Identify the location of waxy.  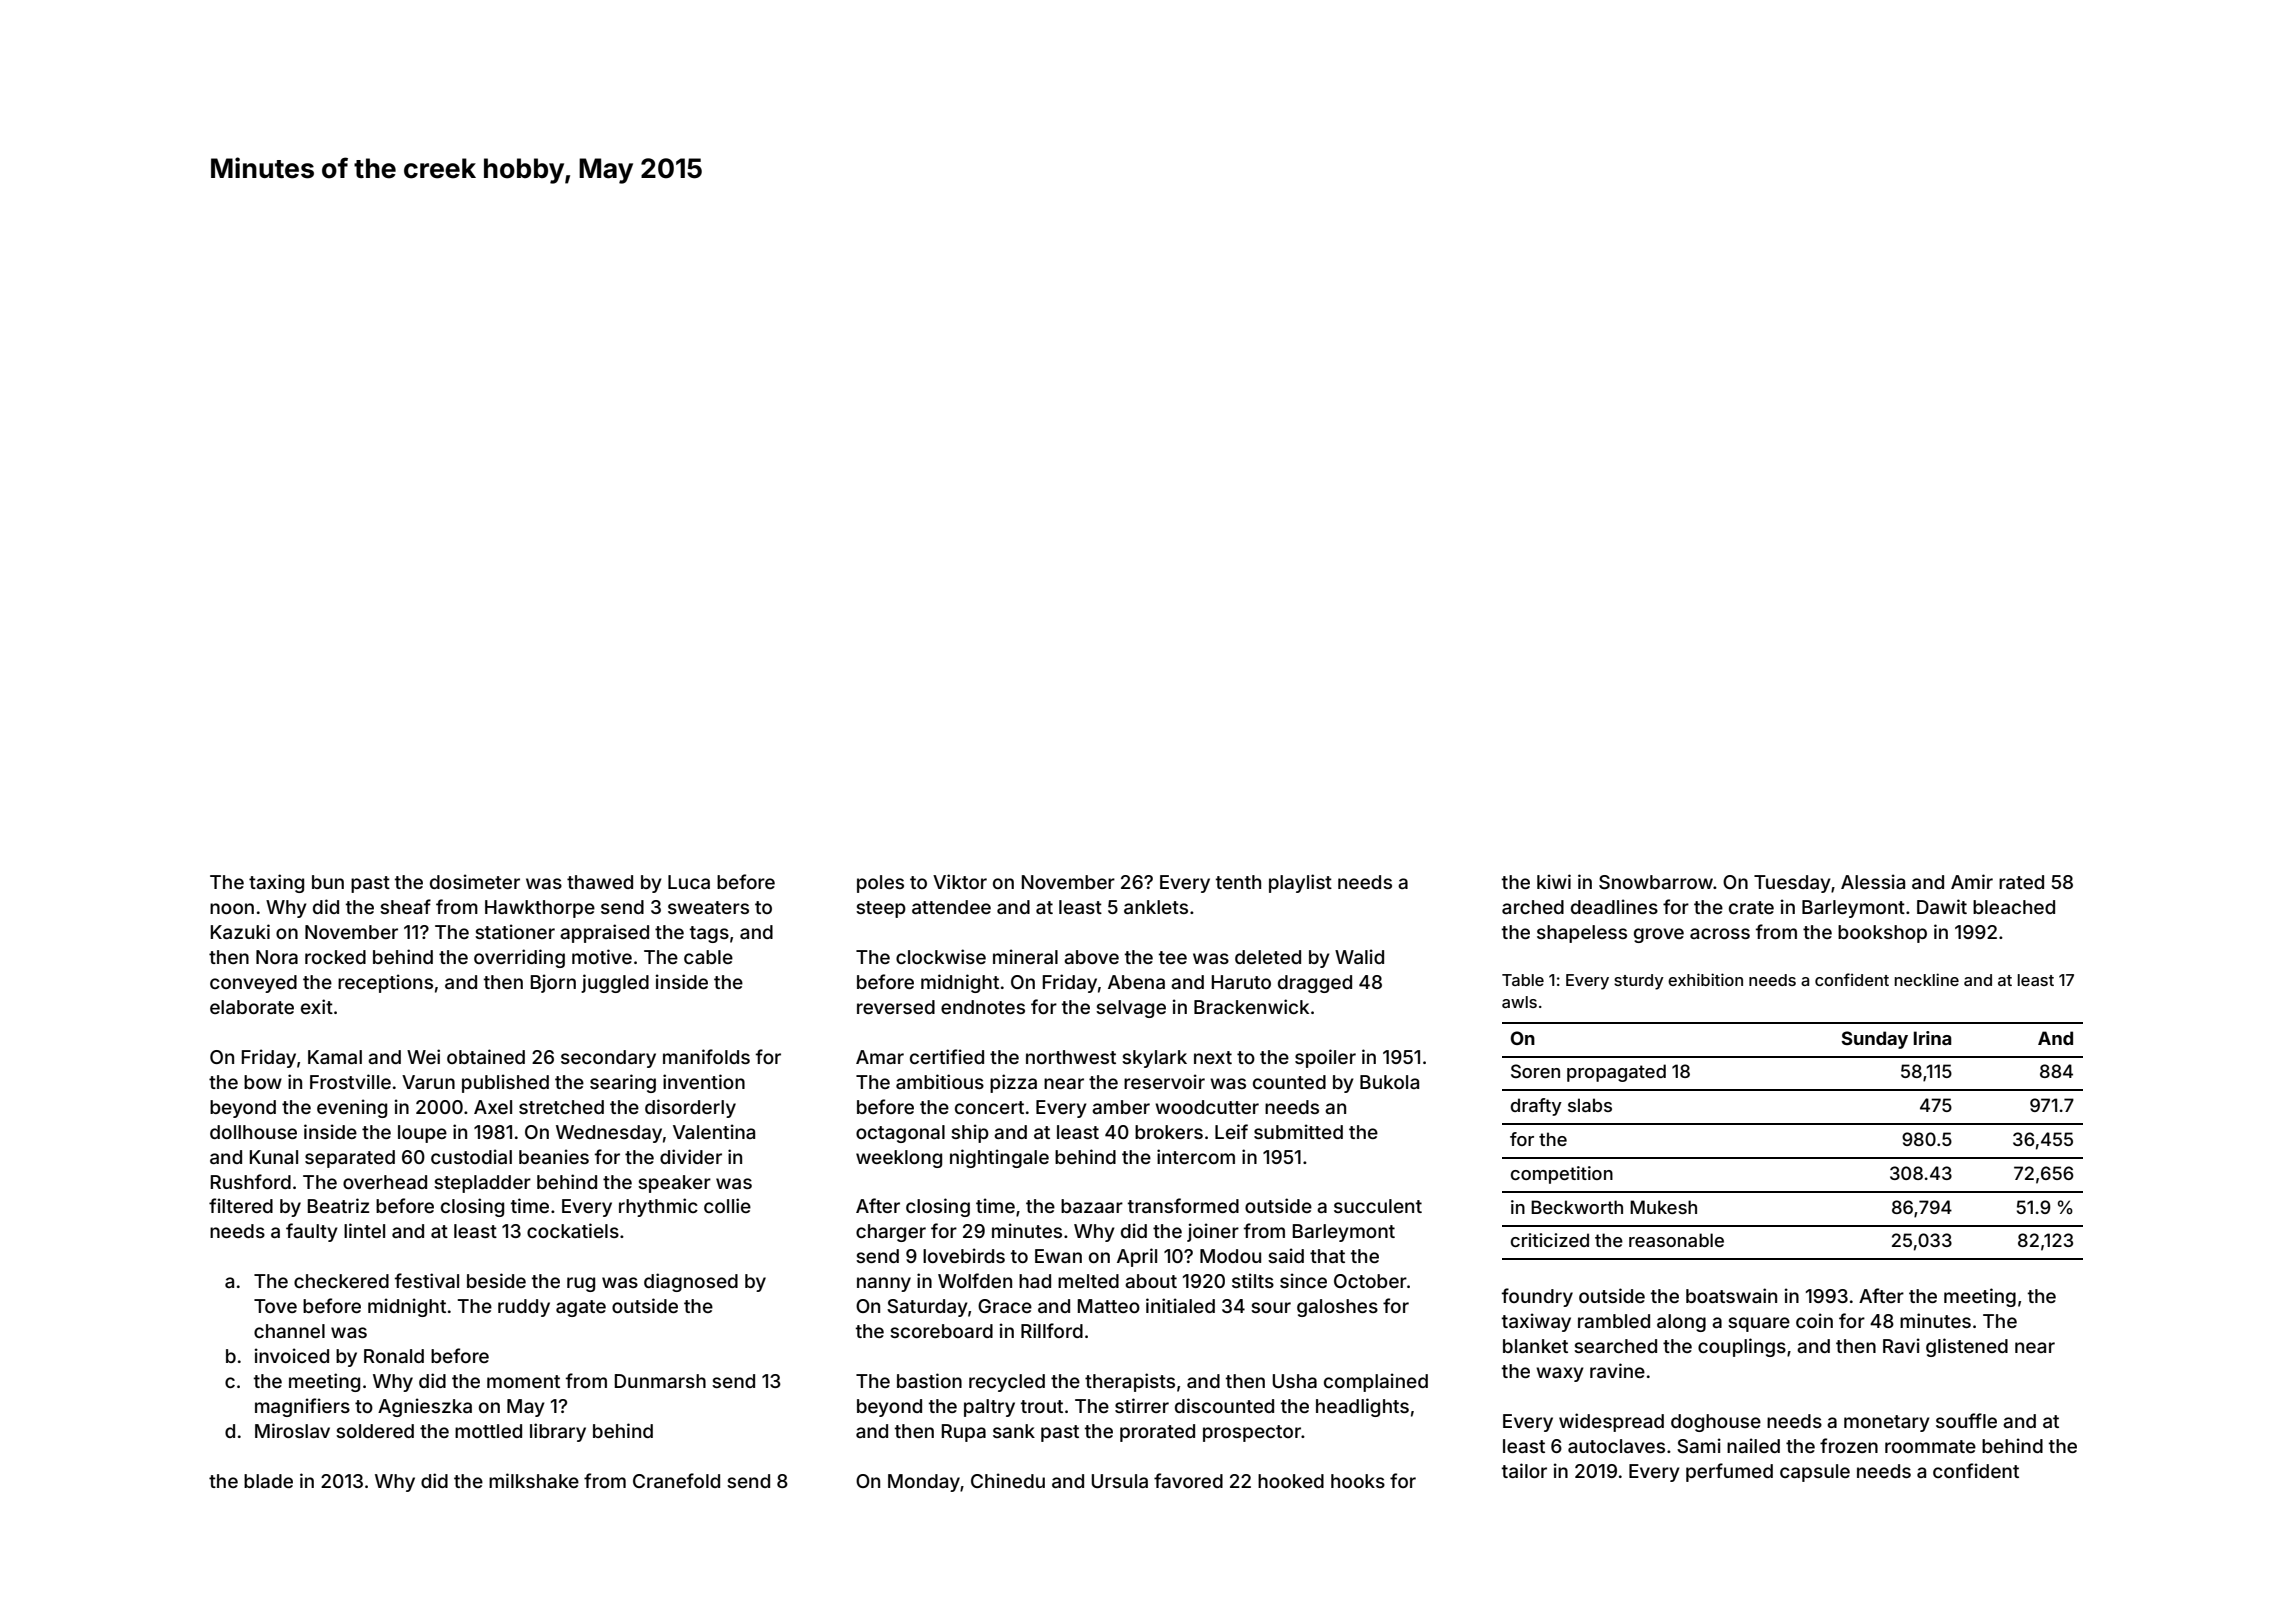
(1560, 1374).
